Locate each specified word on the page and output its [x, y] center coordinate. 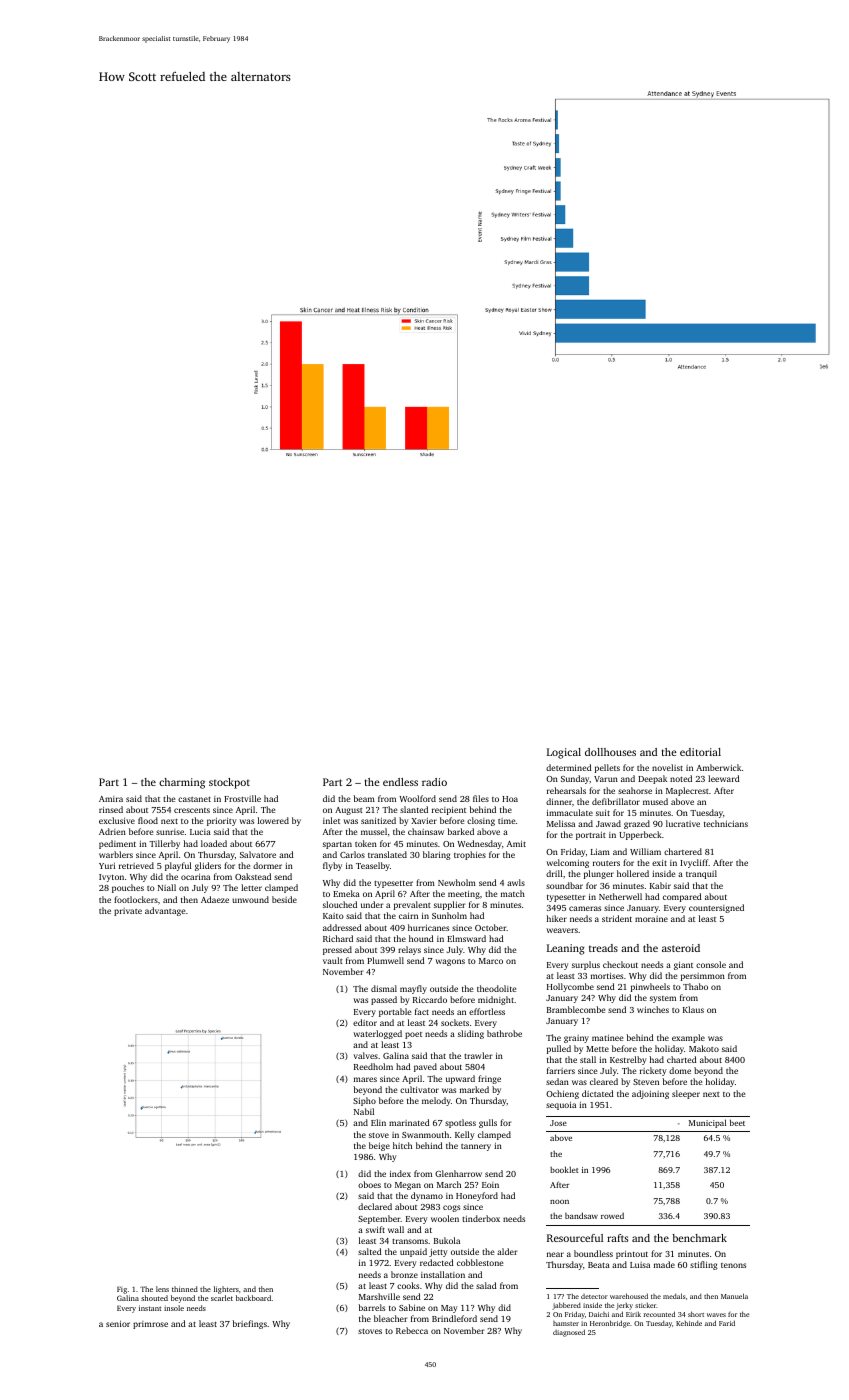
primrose [150, 1325]
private [128, 912]
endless [400, 782]
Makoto [704, 1048]
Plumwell [385, 960]
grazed [637, 824]
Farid [727, 1323]
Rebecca [412, 1330]
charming [182, 783]
